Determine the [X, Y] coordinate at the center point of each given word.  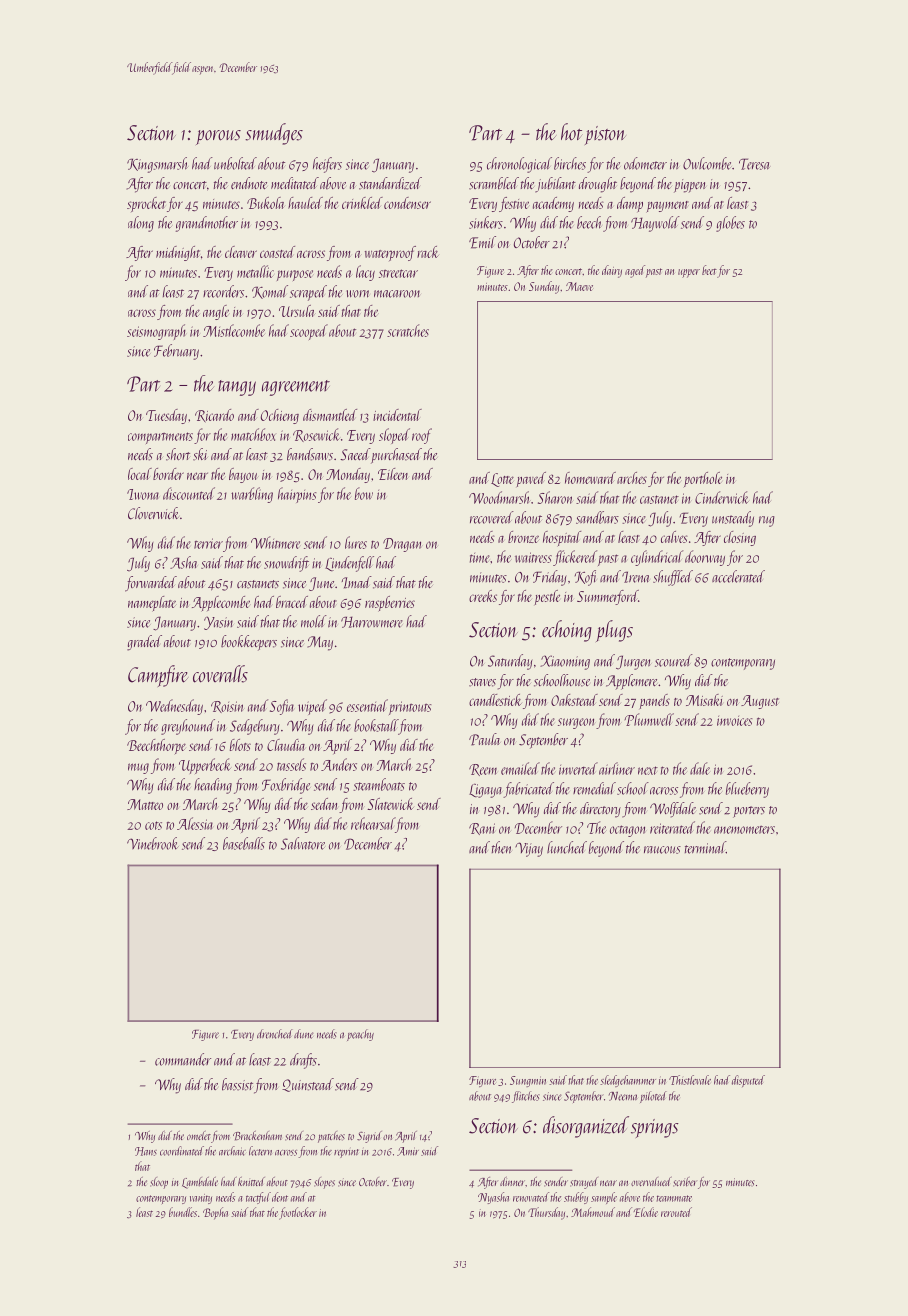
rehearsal [373, 823]
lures [356, 542]
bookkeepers [249, 643]
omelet [199, 1135]
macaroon [397, 294]
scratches [408, 330]
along [141, 224]
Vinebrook [153, 843]
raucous [662, 850]
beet [709, 270]
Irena [635, 577]
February [176, 352]
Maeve [579, 286]
